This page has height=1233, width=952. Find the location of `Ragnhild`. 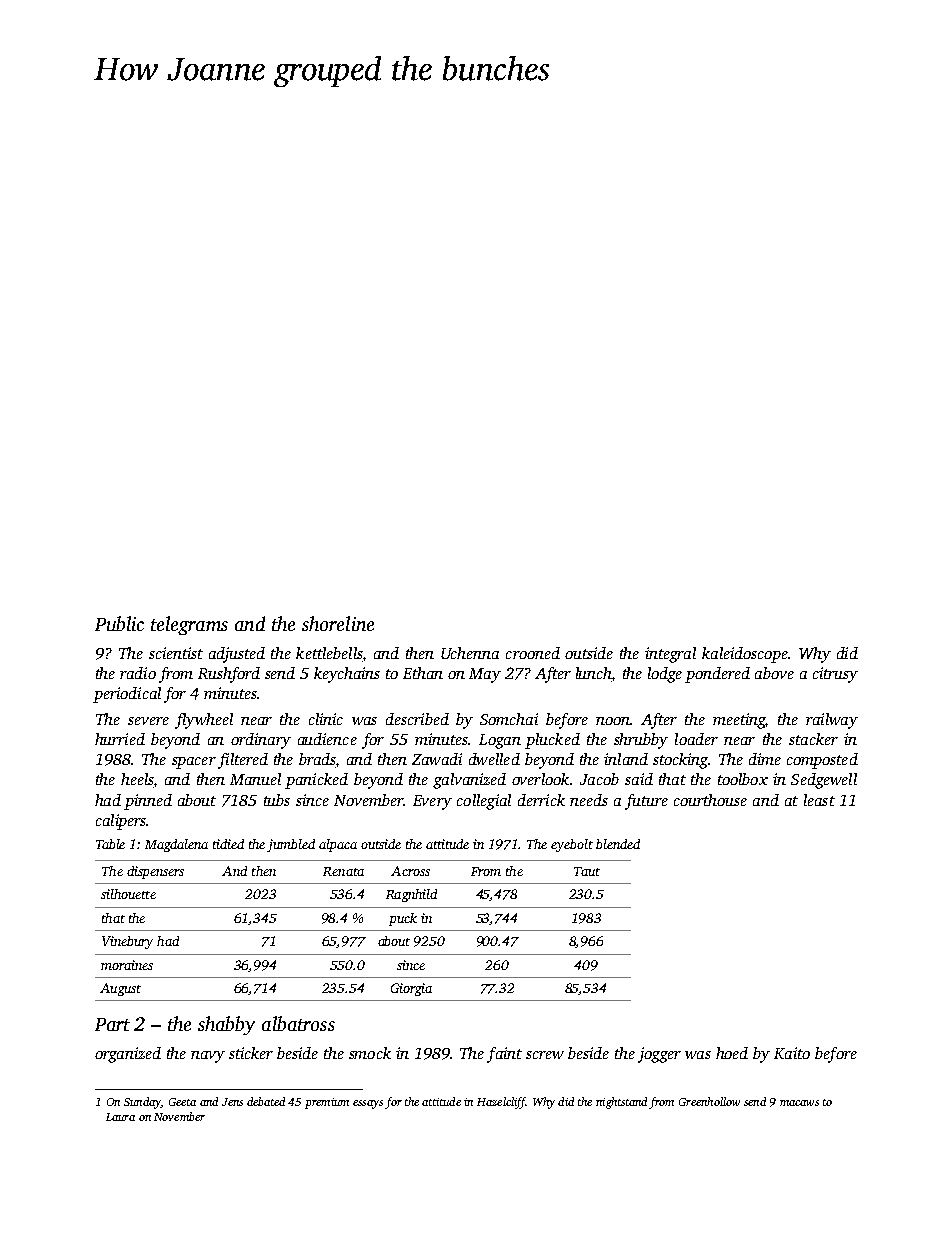

Ragnhild is located at coordinates (411, 895).
